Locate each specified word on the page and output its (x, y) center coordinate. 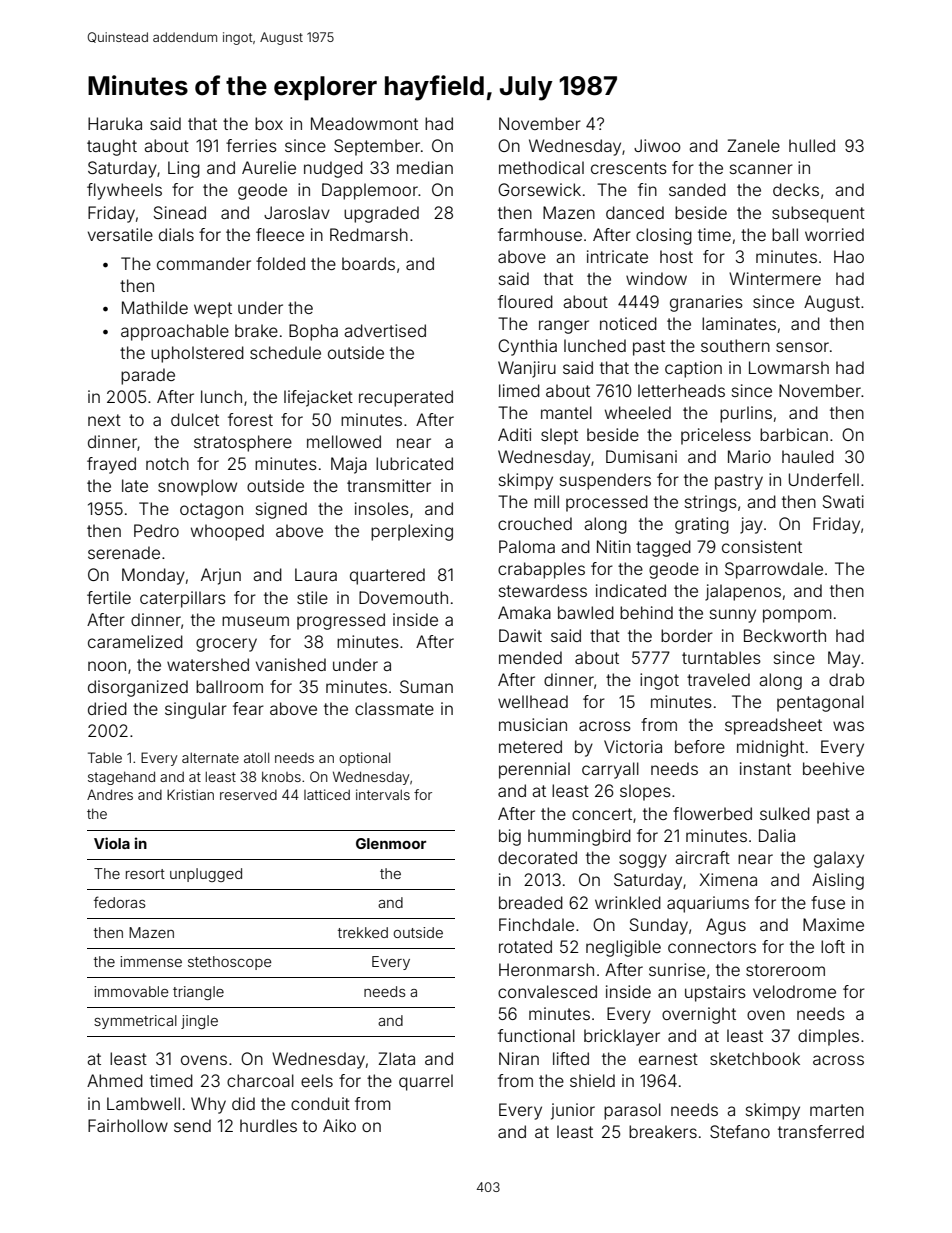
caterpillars (183, 599)
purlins (746, 414)
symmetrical (135, 1022)
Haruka (115, 123)
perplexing (412, 532)
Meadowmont (364, 123)
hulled (812, 145)
